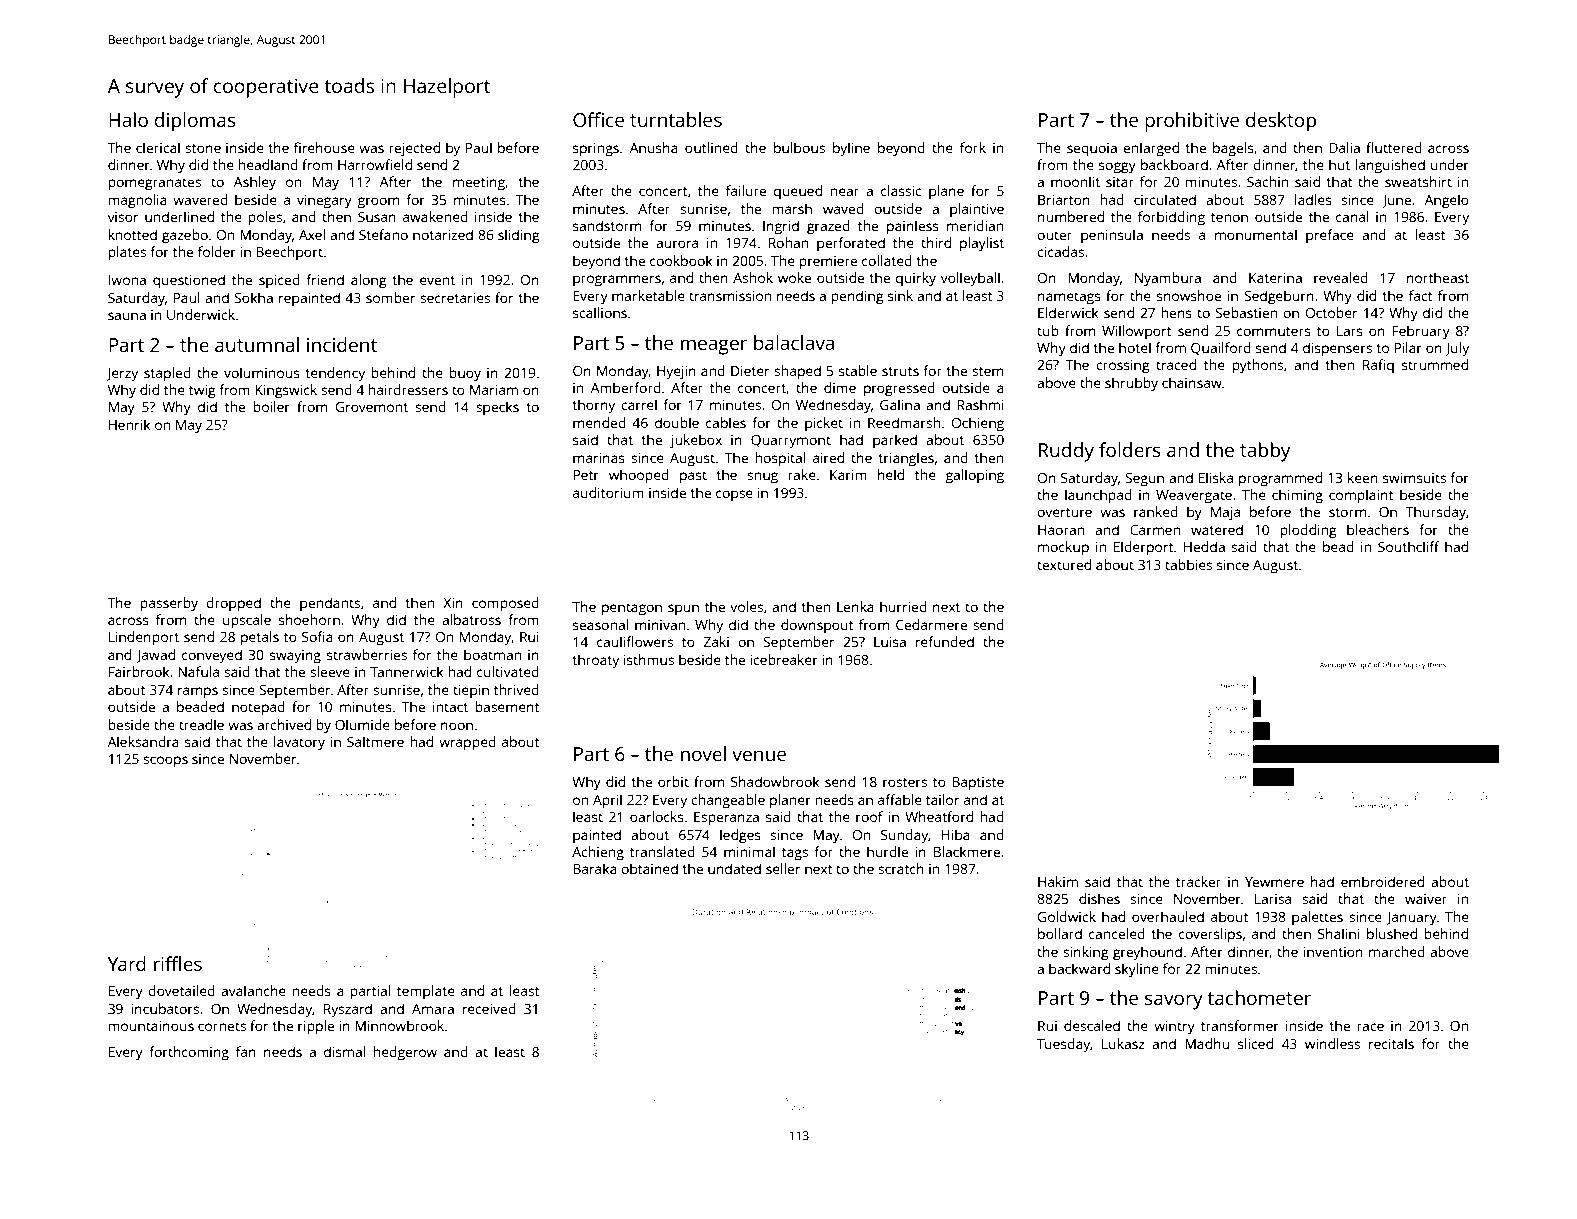  Describe the element at coordinates (165, 761) in the screenshot. I see `scoops` at that location.
